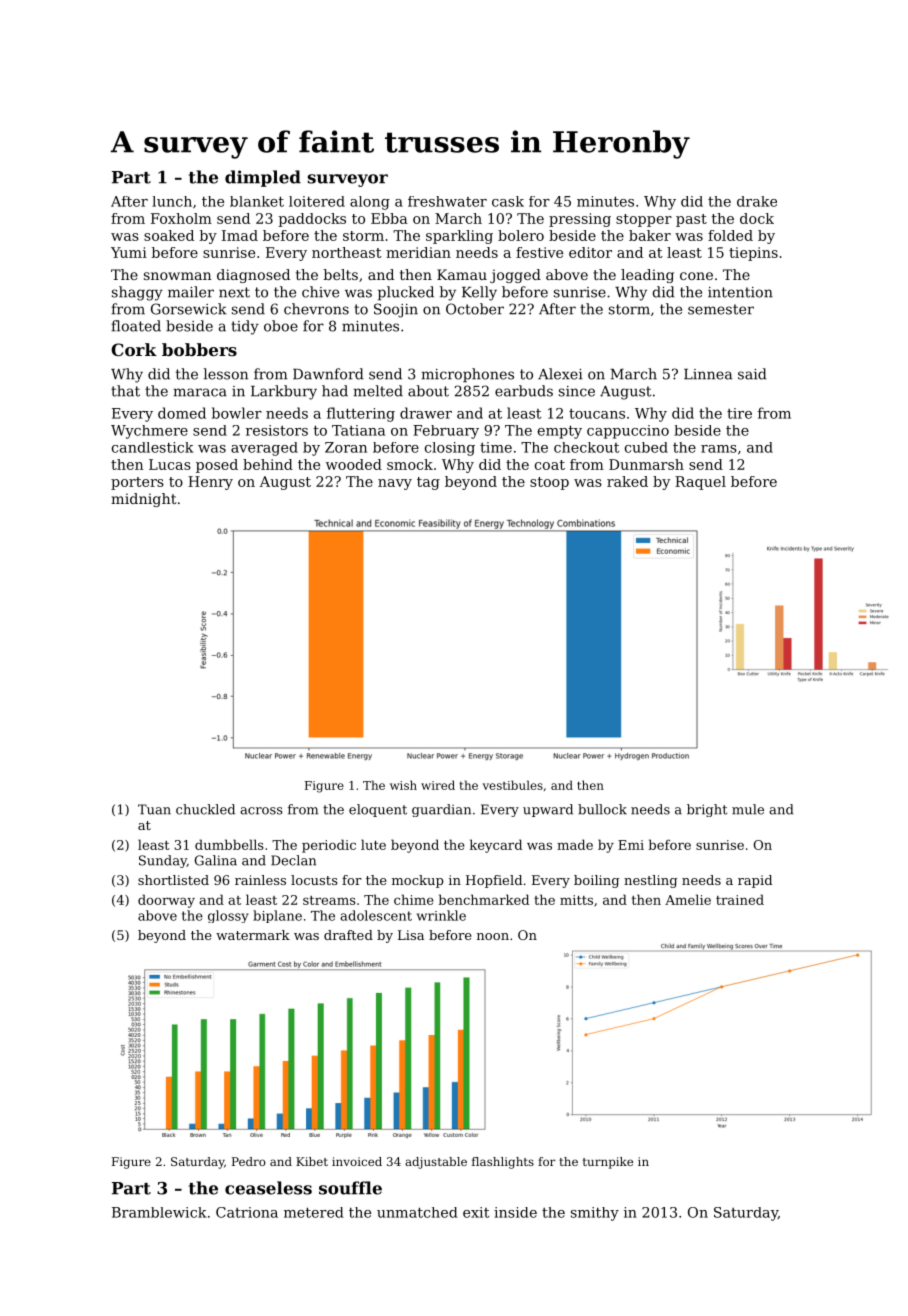 This screenshot has width=908, height=1316. I want to click on bright, so click(707, 810).
